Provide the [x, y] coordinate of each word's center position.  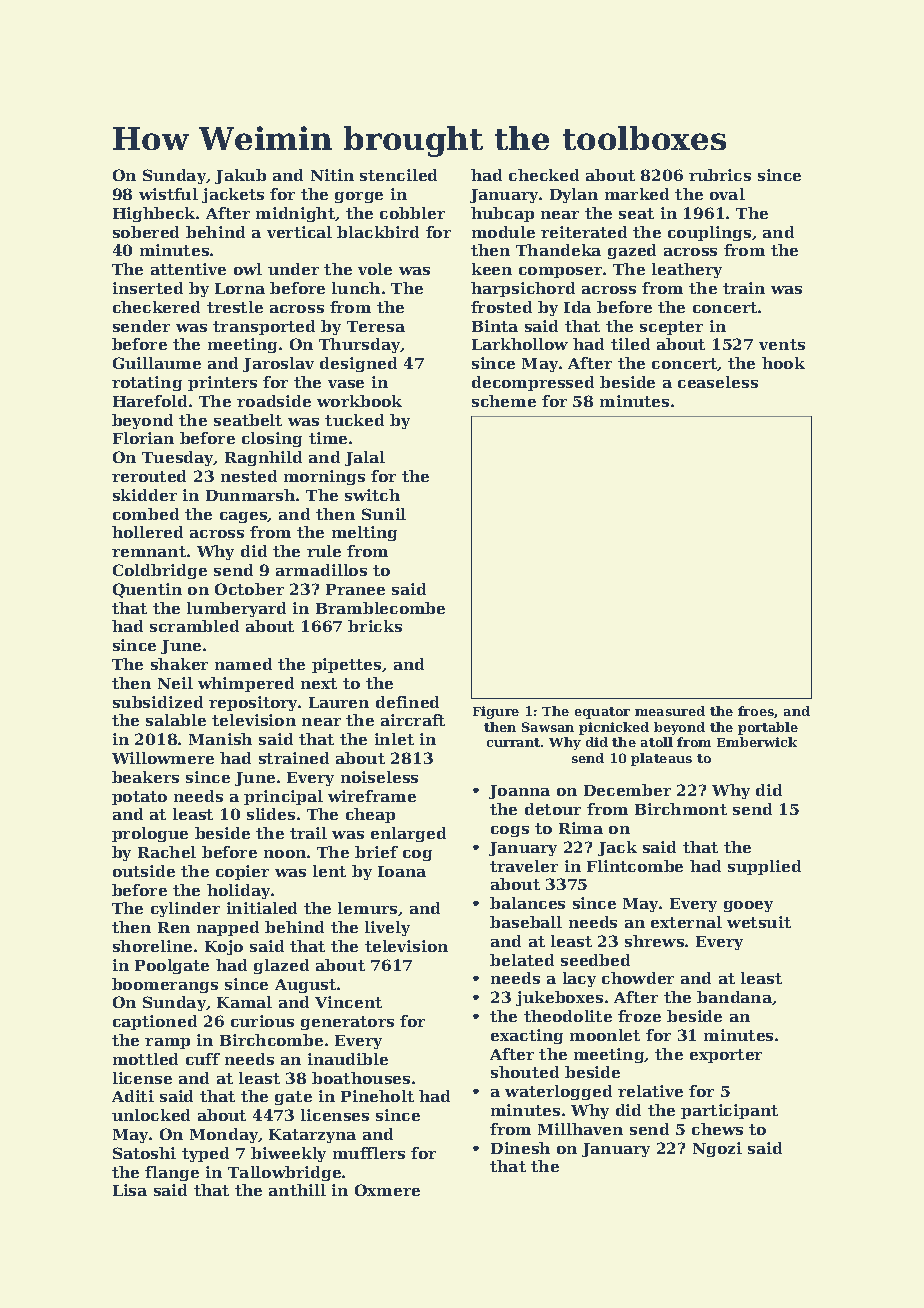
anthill [297, 1190]
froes [756, 712]
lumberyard [236, 609]
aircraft [413, 720]
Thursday [360, 345]
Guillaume [157, 363]
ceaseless [718, 382]
